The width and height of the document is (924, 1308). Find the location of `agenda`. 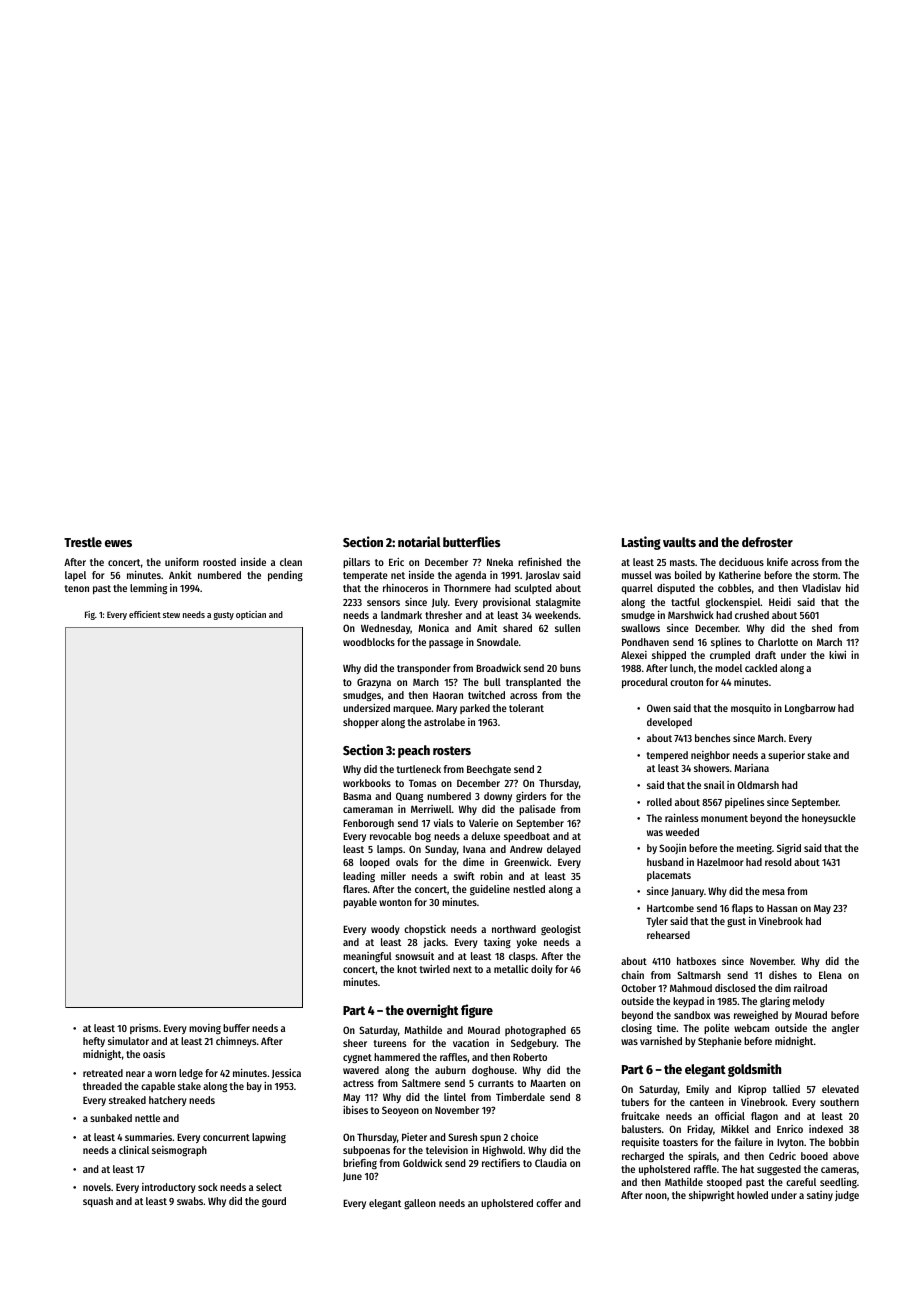

agenda is located at coordinates (470, 576).
